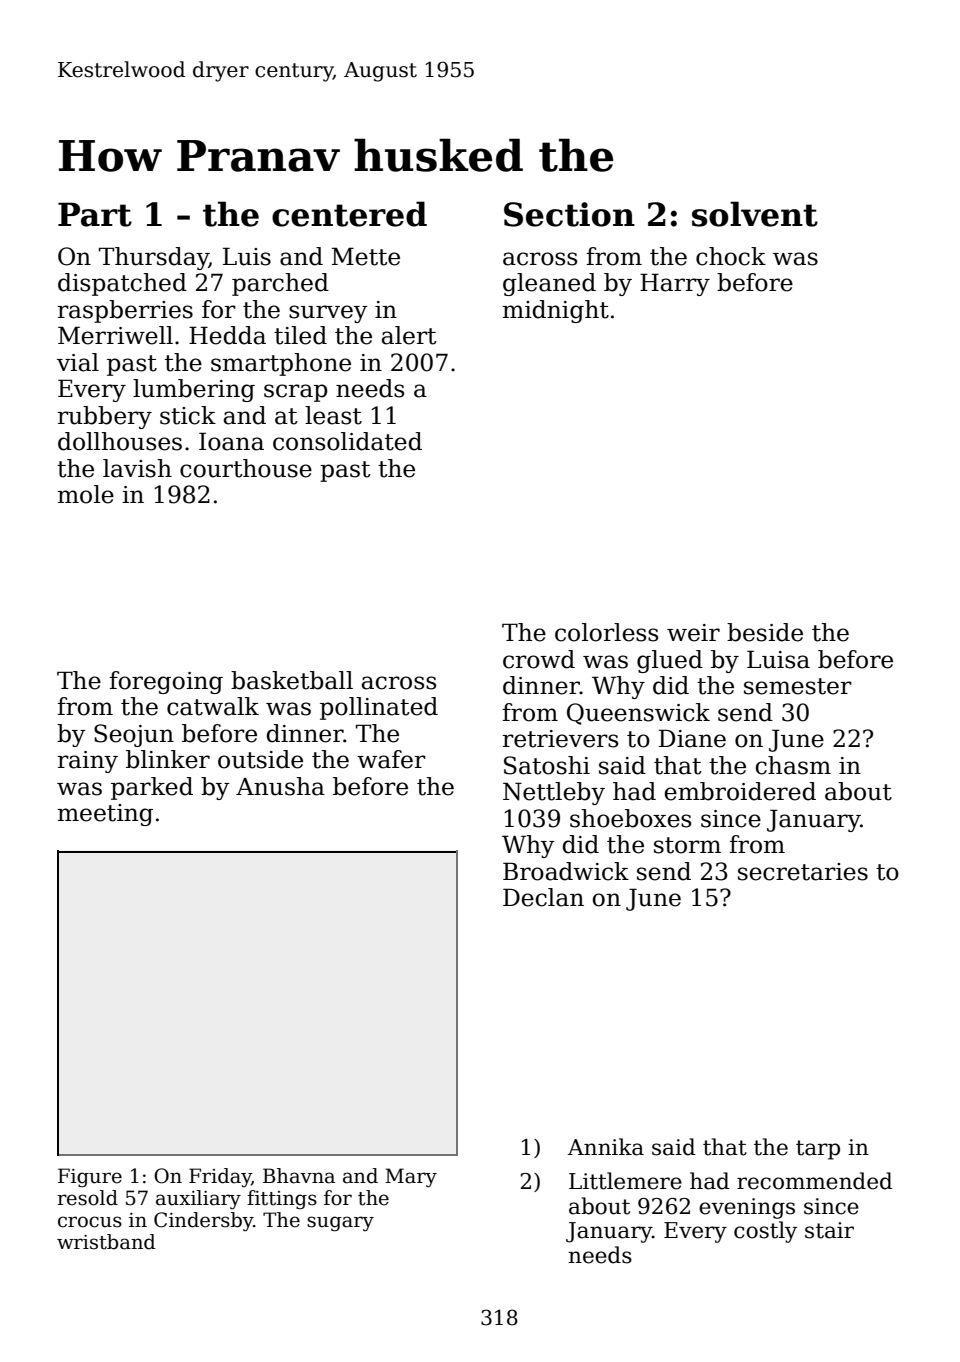 Image resolution: width=960 pixels, height=1362 pixels. What do you see at coordinates (765, 632) in the document?
I see `beside` at bounding box center [765, 632].
